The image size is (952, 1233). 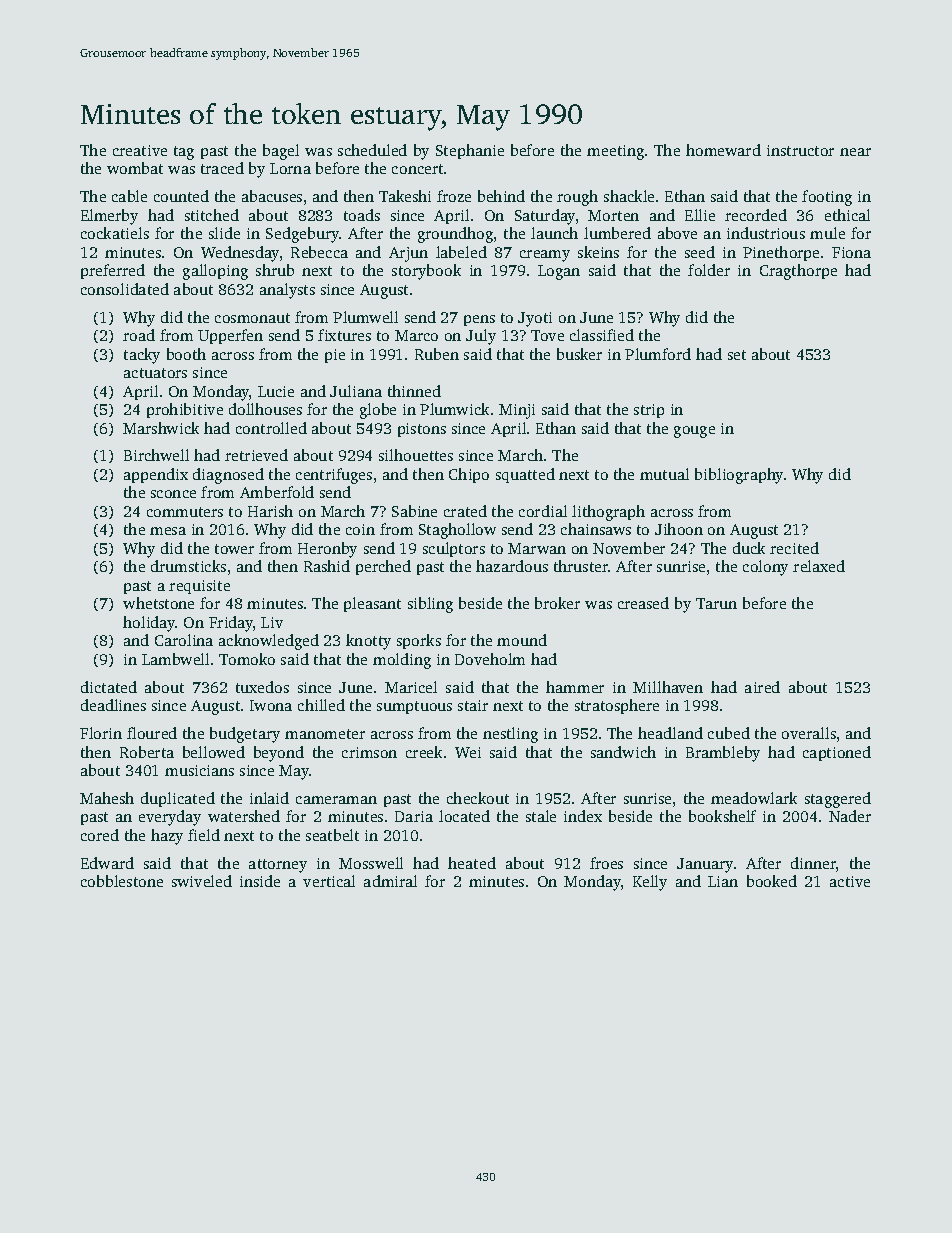 I want to click on Wei, so click(x=468, y=752).
